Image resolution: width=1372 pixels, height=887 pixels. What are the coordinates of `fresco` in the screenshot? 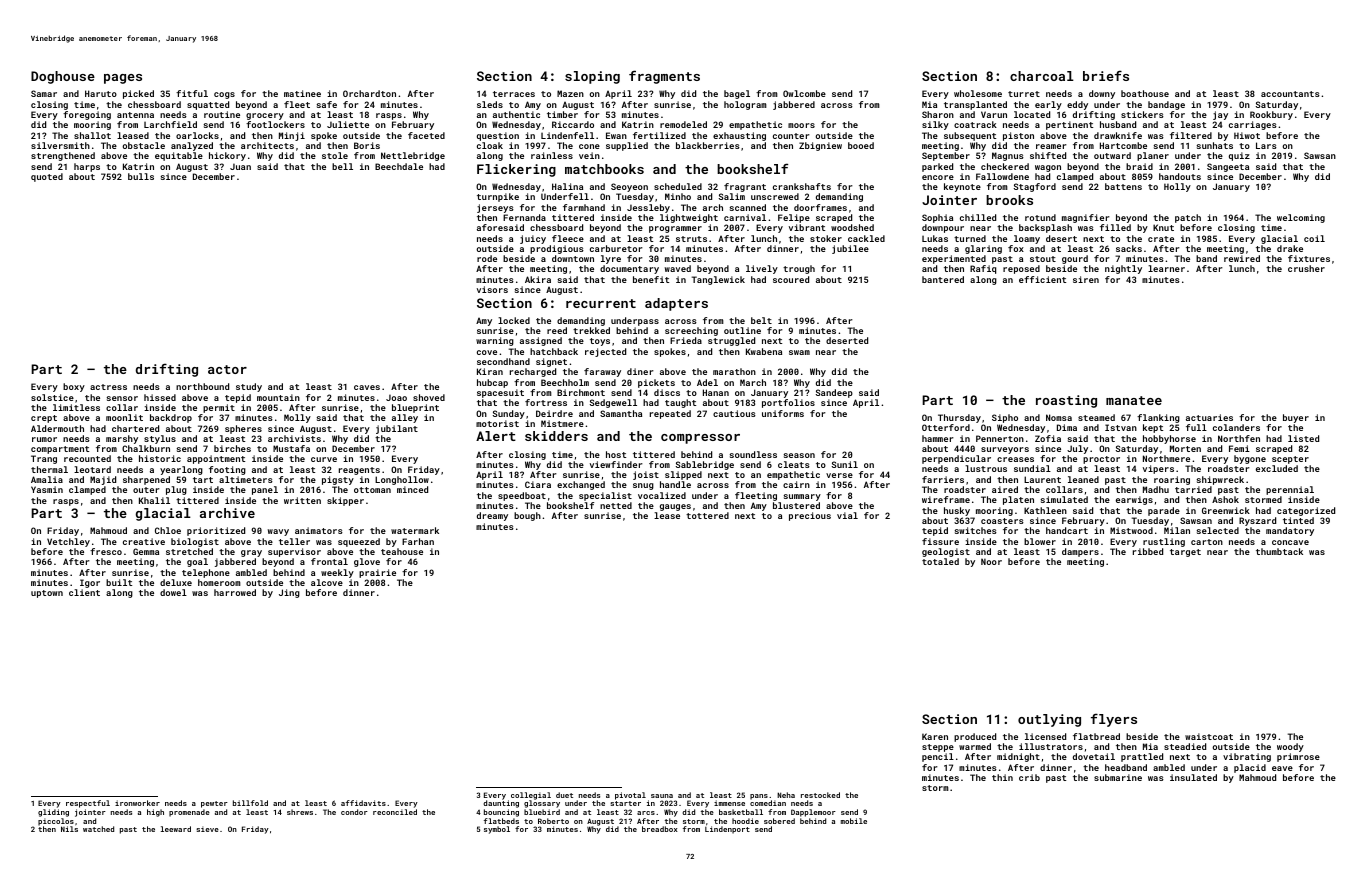 It's located at (106, 551).
